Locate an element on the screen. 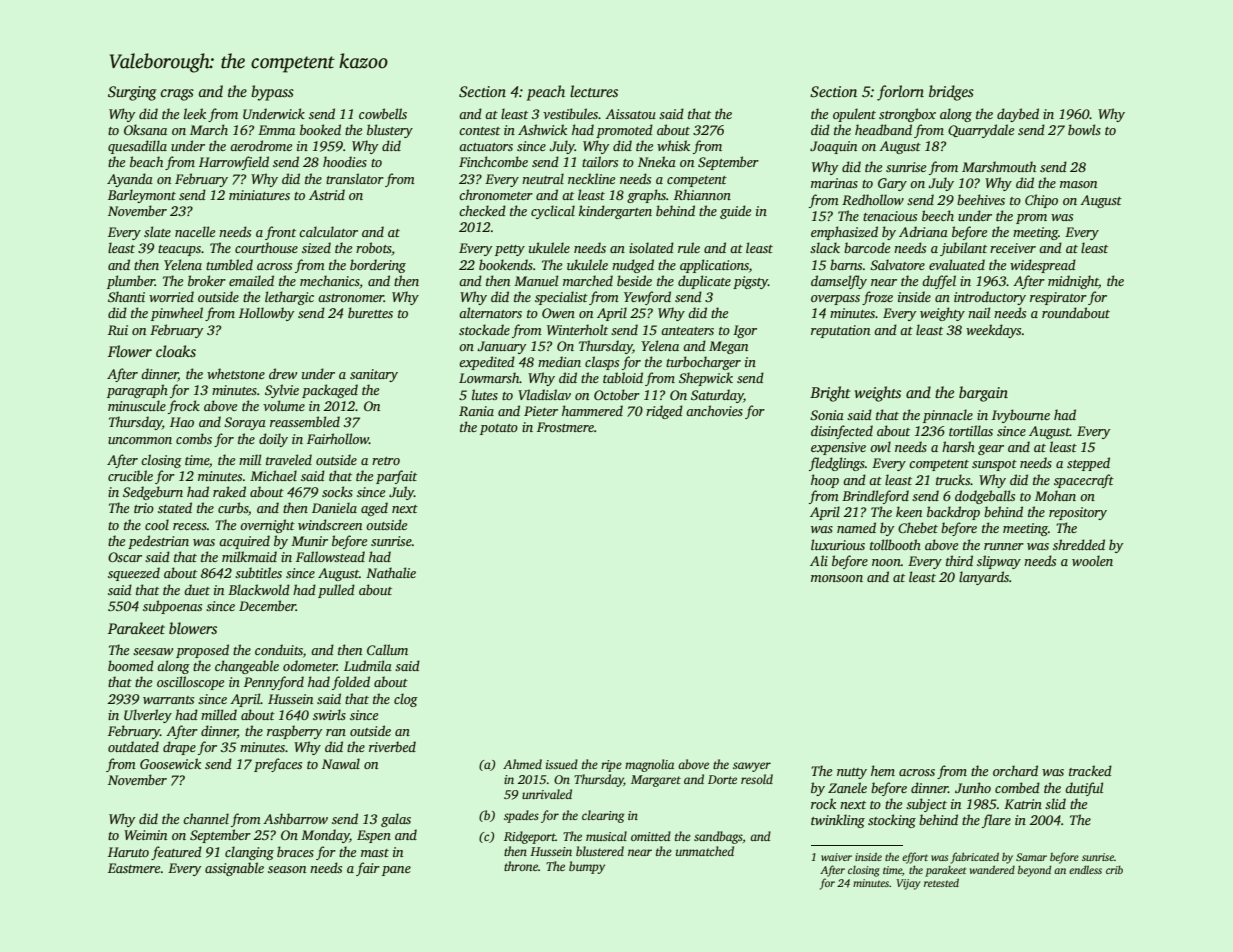 The image size is (1233, 952). drew is located at coordinates (283, 373).
